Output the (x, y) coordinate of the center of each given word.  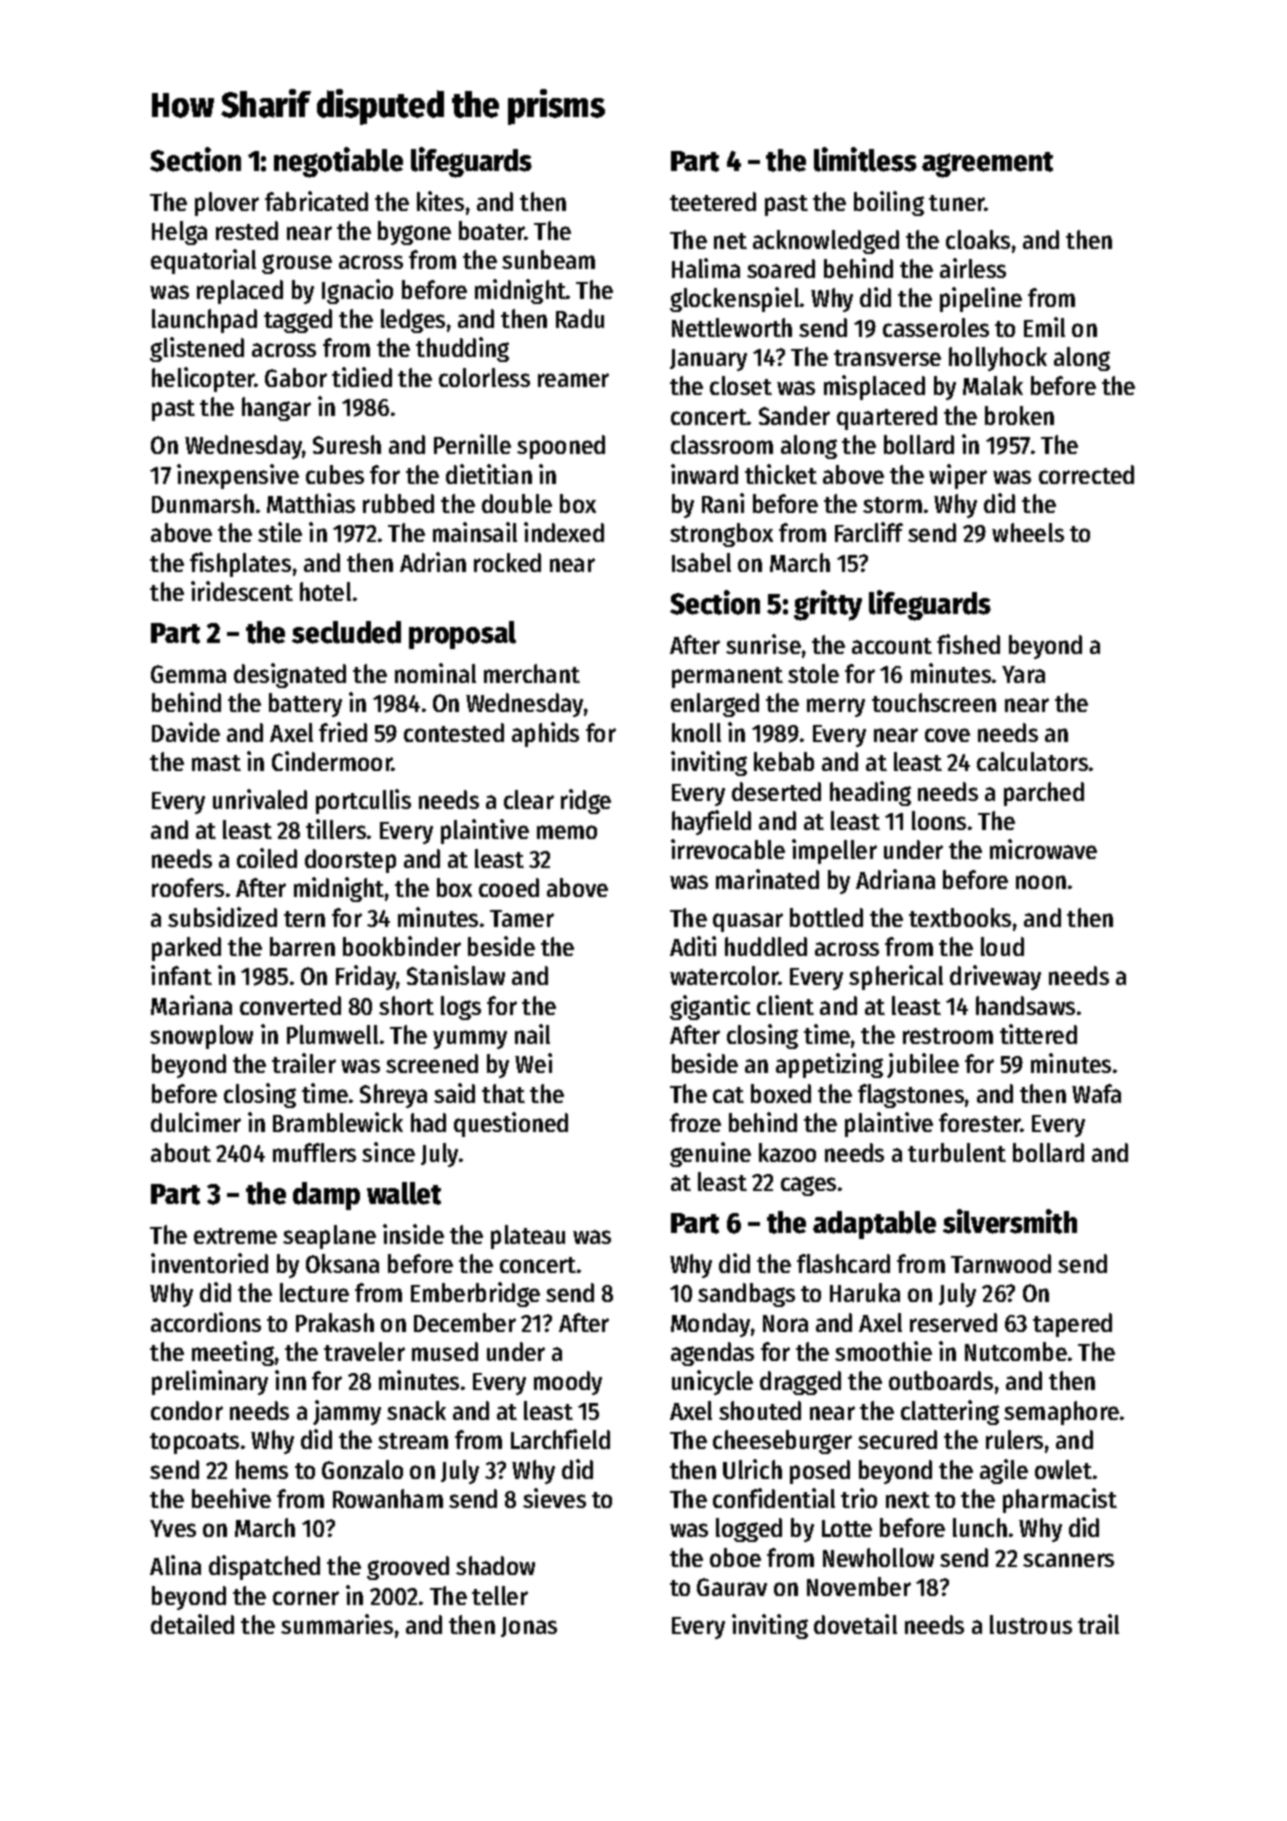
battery (305, 705)
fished (968, 644)
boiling (889, 203)
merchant (532, 673)
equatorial (203, 261)
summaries (337, 1624)
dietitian (489, 474)
